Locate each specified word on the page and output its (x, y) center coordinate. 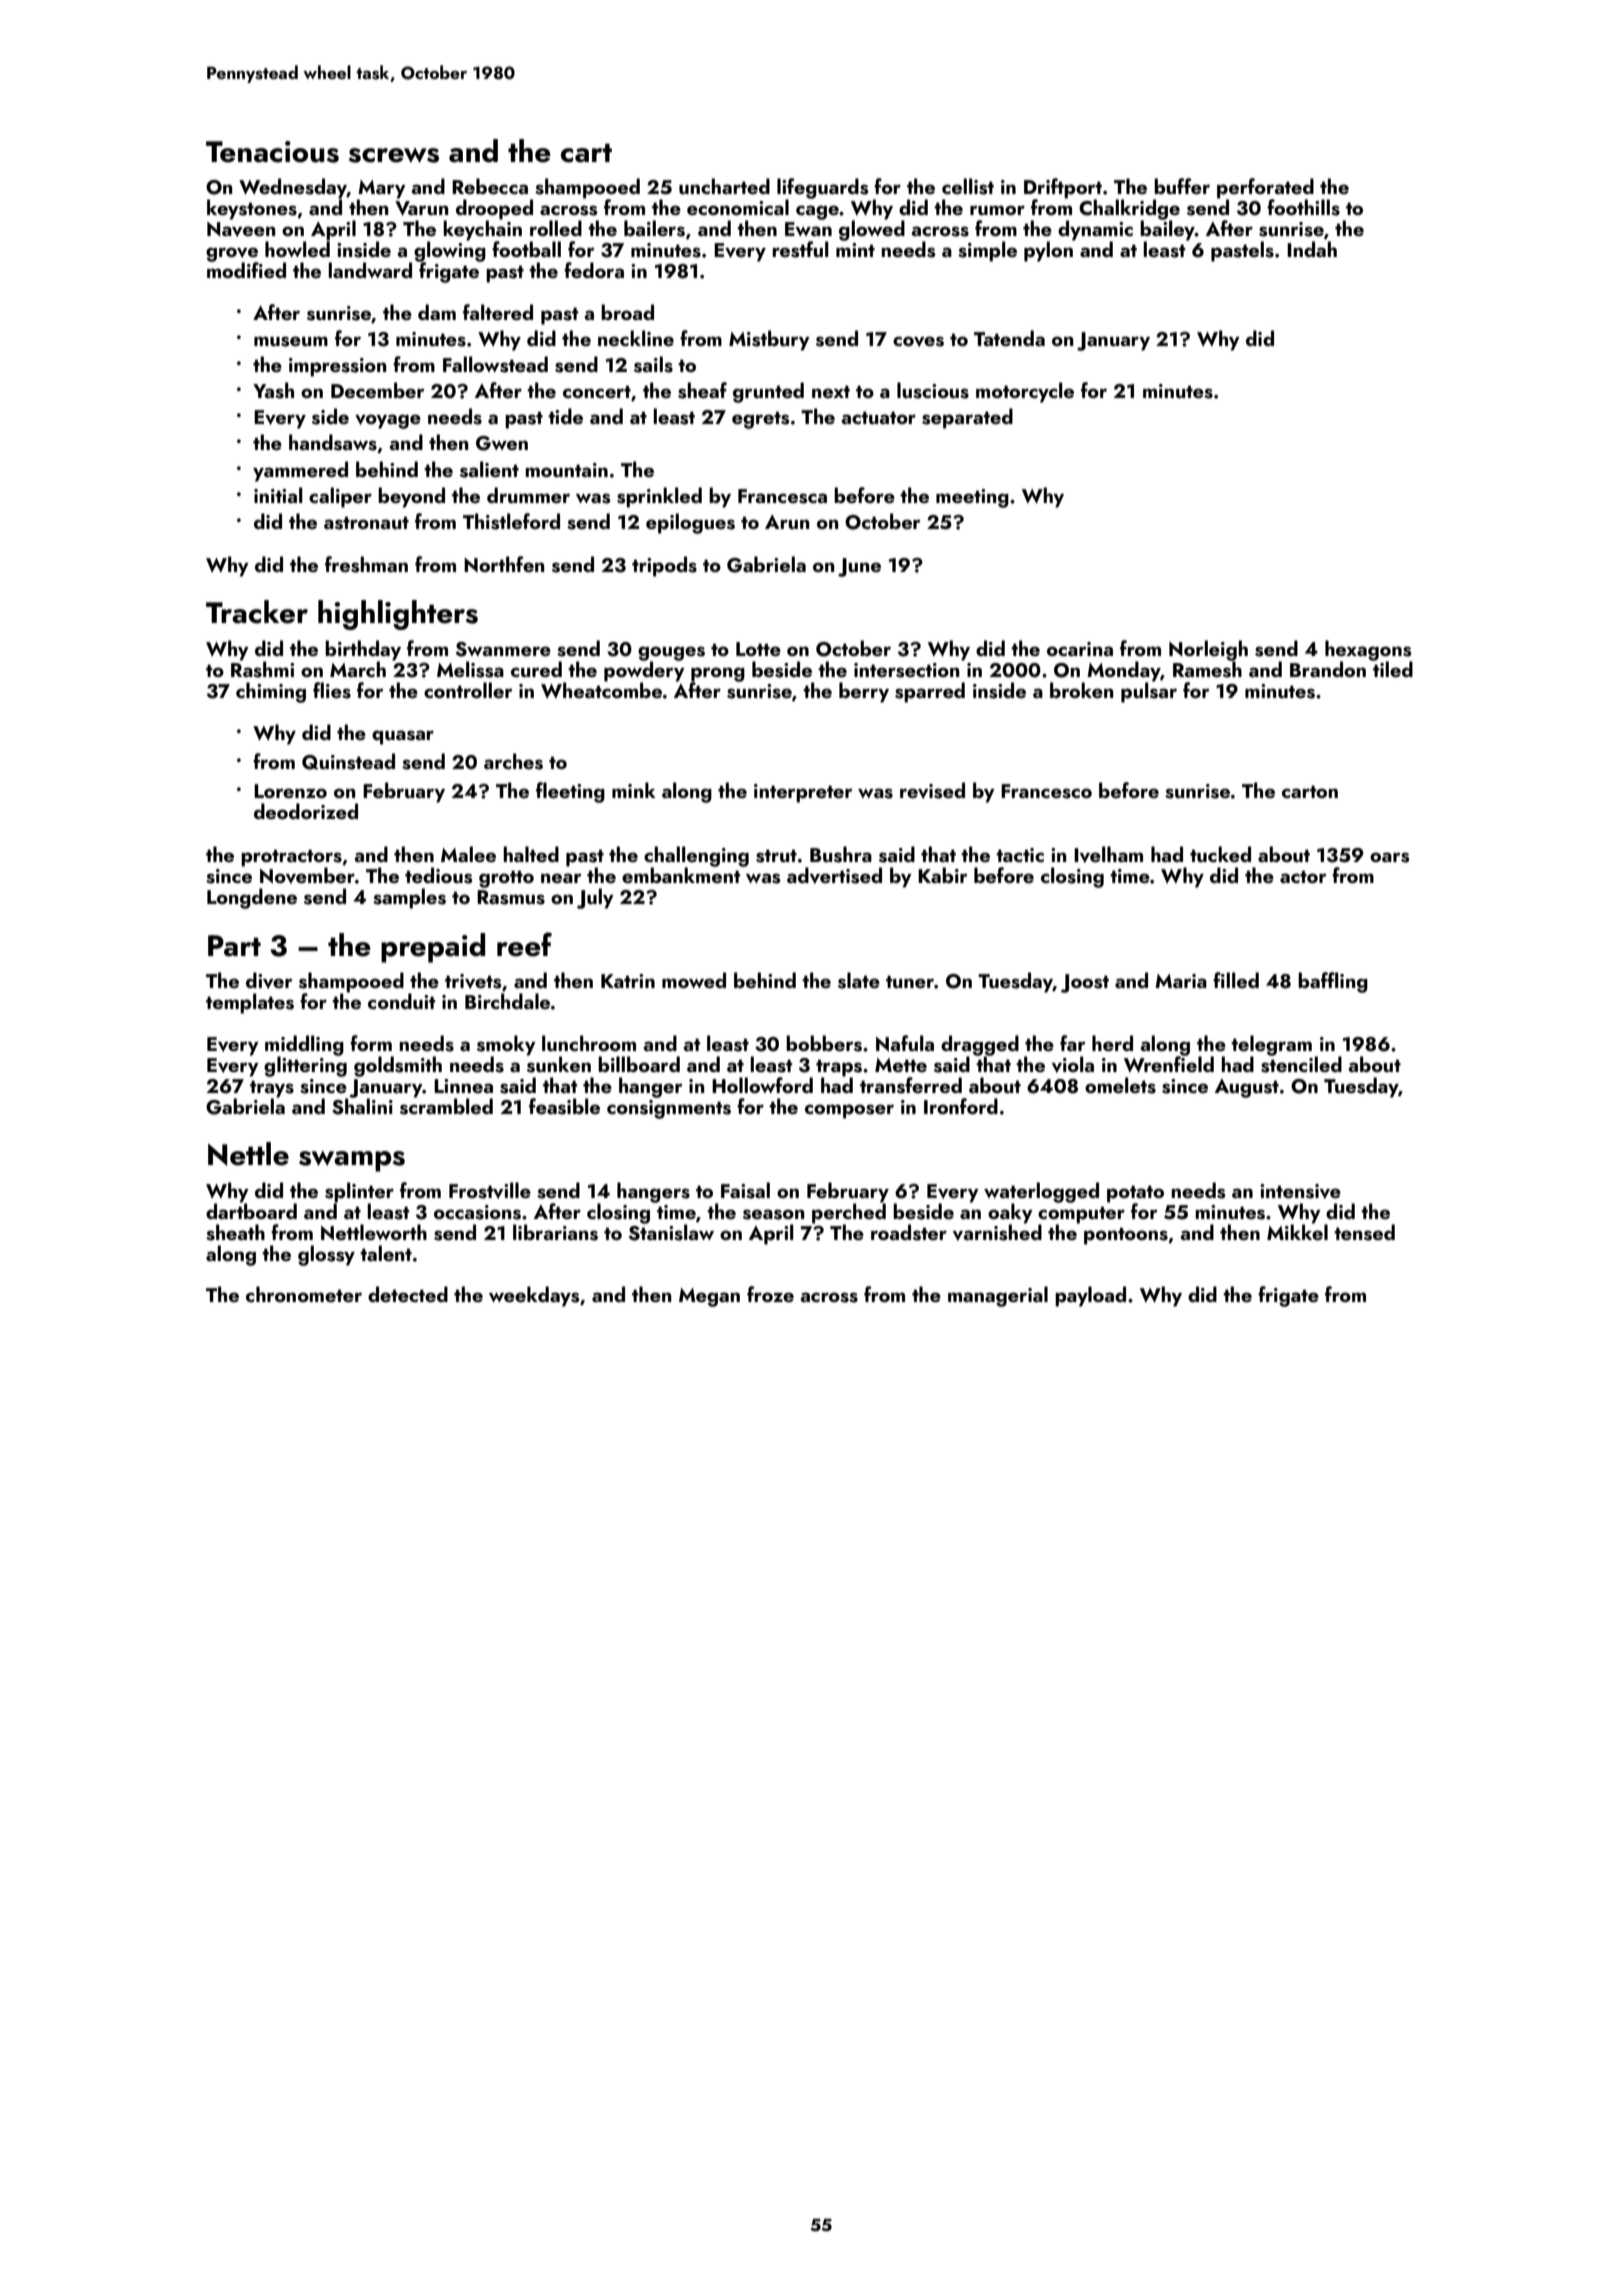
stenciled (1301, 1064)
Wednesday (293, 188)
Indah (1312, 249)
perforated (1265, 188)
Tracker (257, 612)
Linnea (463, 1086)
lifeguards (823, 188)
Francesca (782, 496)
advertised (834, 875)
